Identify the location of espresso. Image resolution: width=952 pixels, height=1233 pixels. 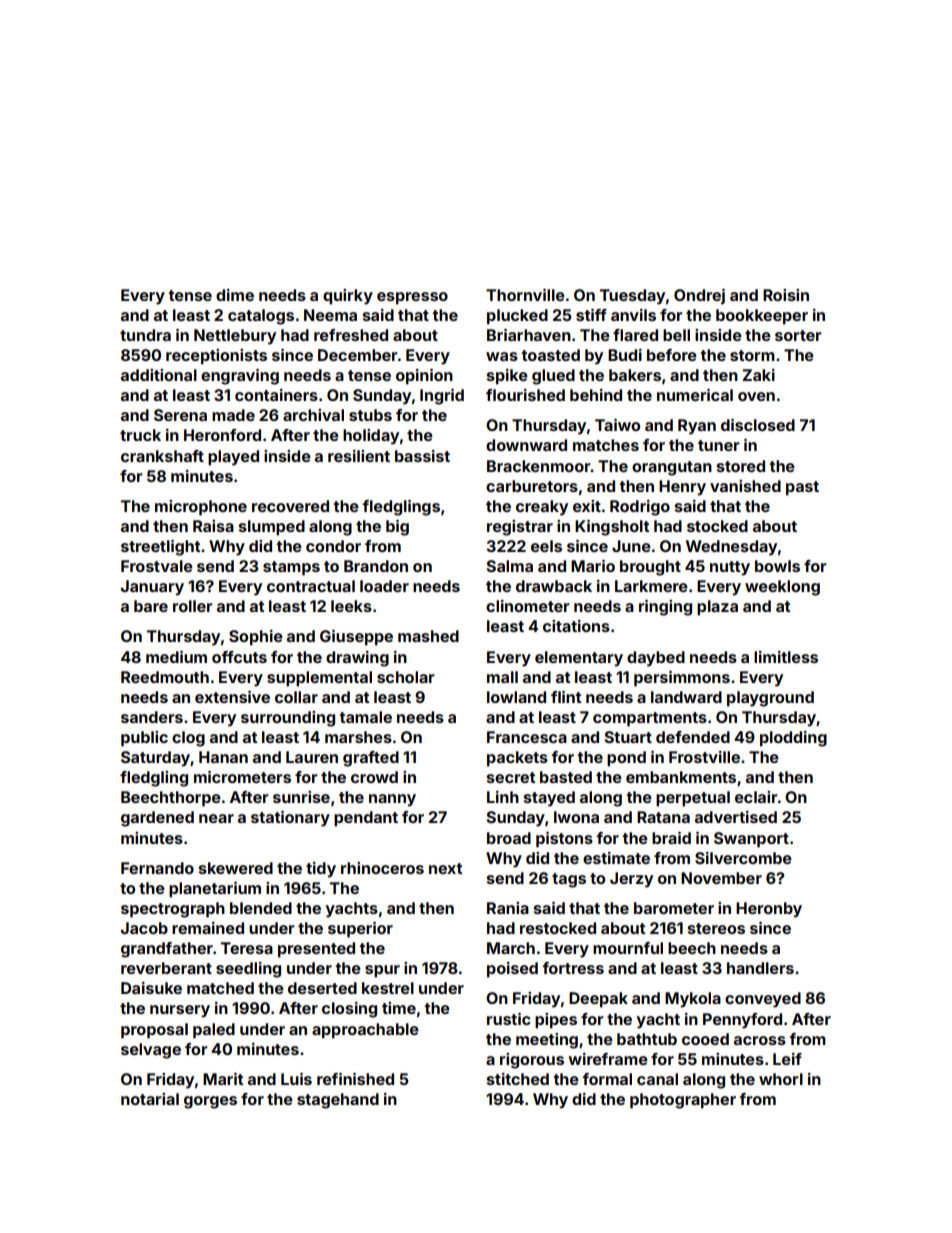
(412, 298).
